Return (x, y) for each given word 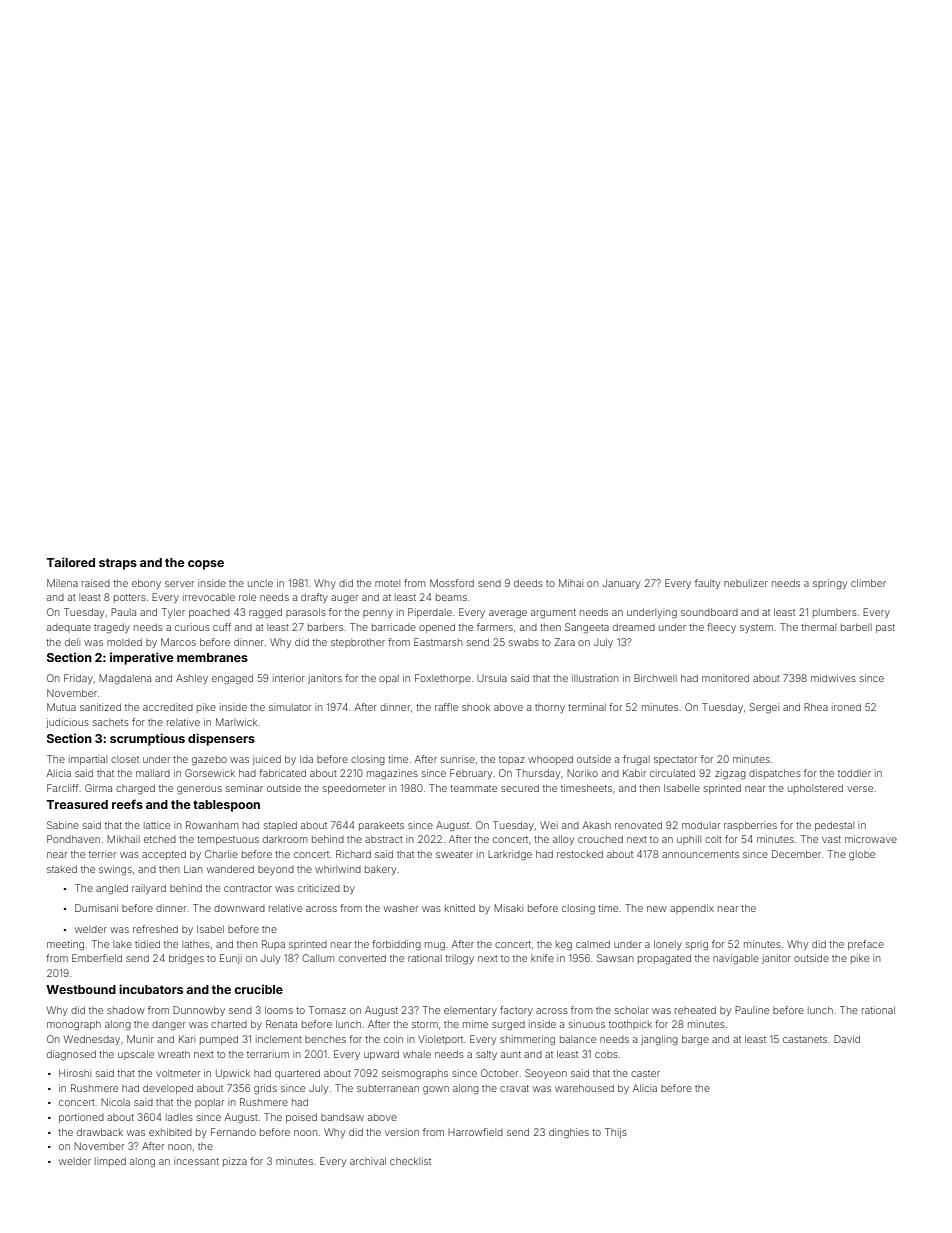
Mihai (571, 583)
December (796, 854)
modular (701, 825)
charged (135, 789)
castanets (805, 1039)
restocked (580, 854)
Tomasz (327, 1010)
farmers (495, 627)
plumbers (835, 613)
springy (830, 584)
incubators (151, 989)
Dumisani (96, 908)
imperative (142, 658)
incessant (196, 1161)
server (179, 584)
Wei (549, 825)
